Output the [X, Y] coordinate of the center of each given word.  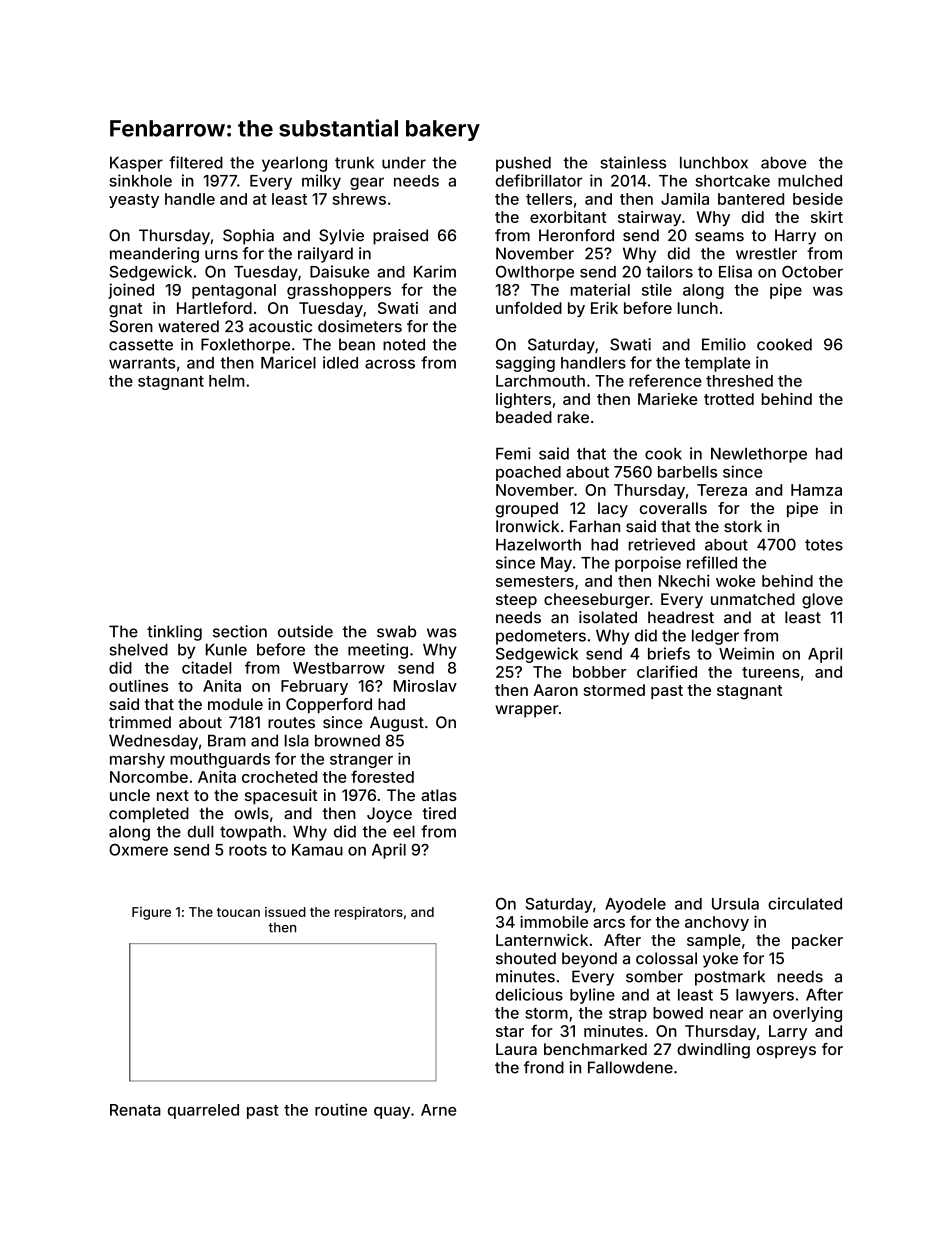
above [783, 163]
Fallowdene [630, 1067]
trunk [354, 163]
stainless [633, 162]
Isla [297, 741]
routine [341, 1109]
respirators [369, 913]
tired [439, 813]
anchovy [717, 923]
